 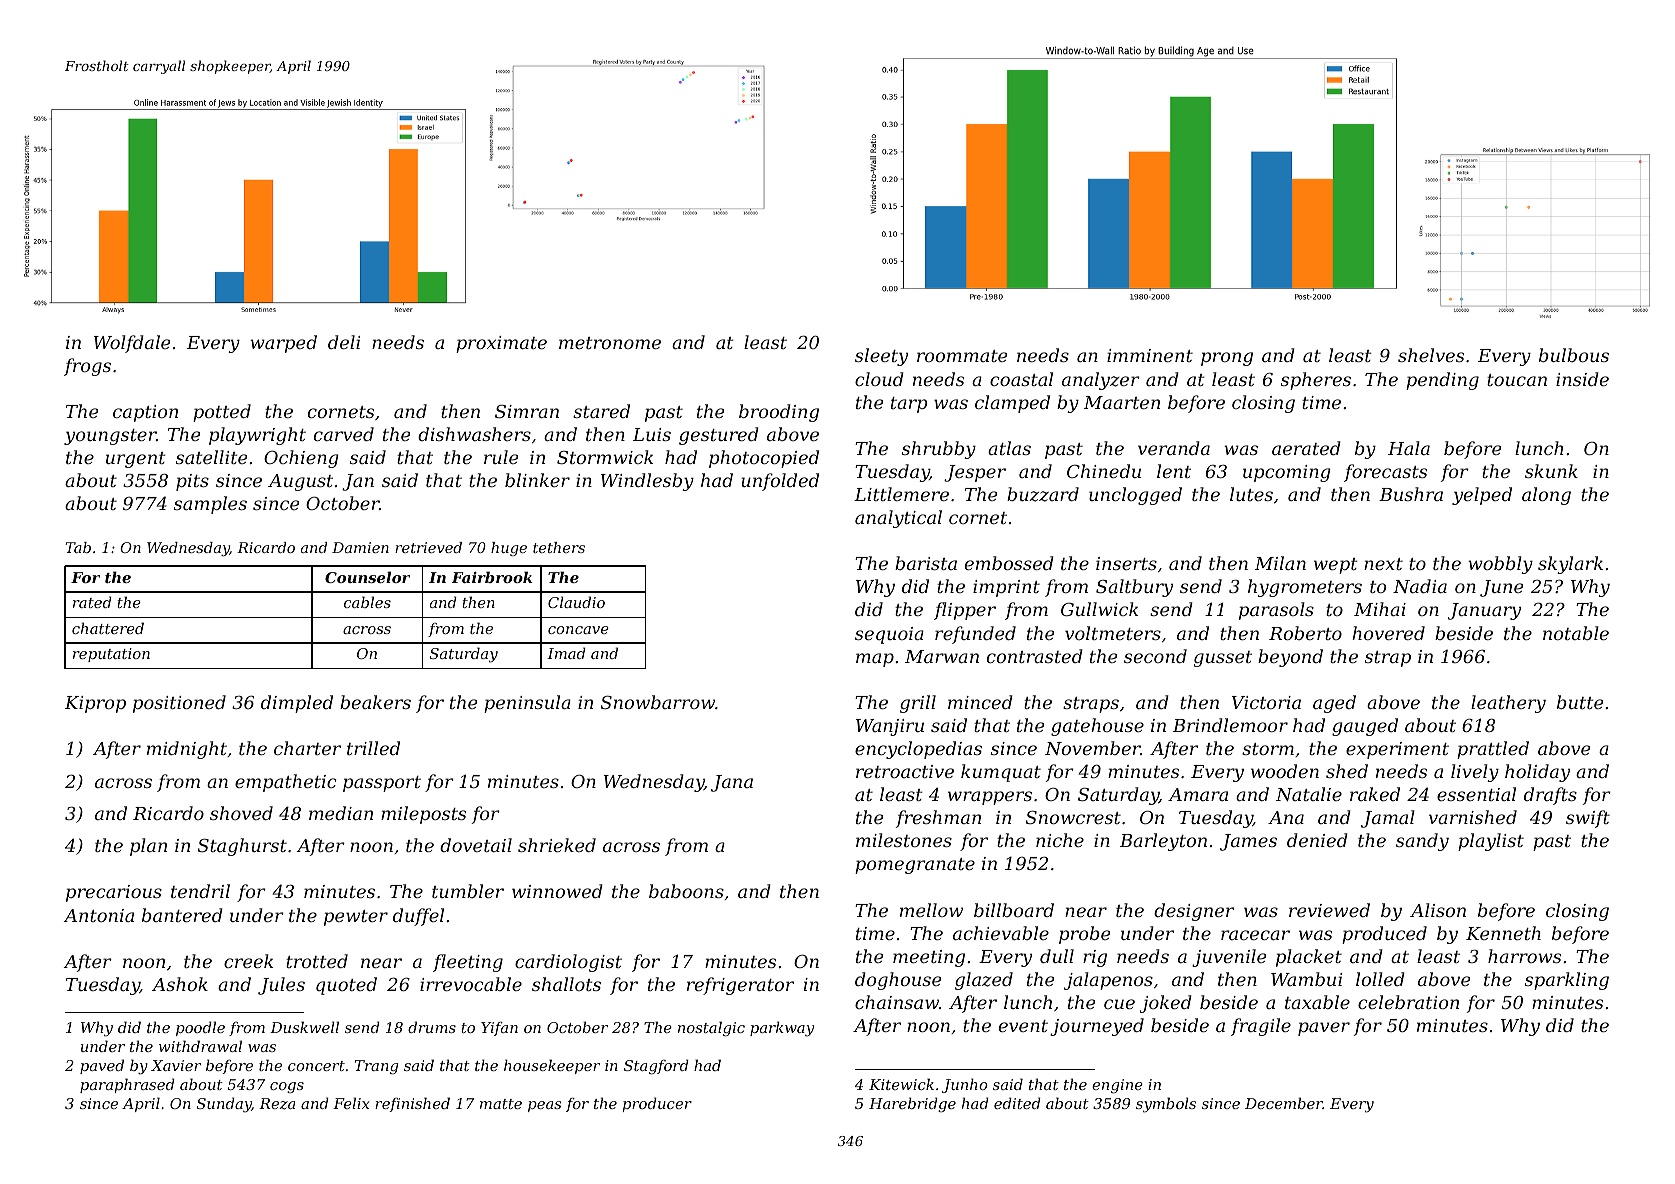 What do you see at coordinates (879, 379) in the screenshot?
I see `cloud` at bounding box center [879, 379].
